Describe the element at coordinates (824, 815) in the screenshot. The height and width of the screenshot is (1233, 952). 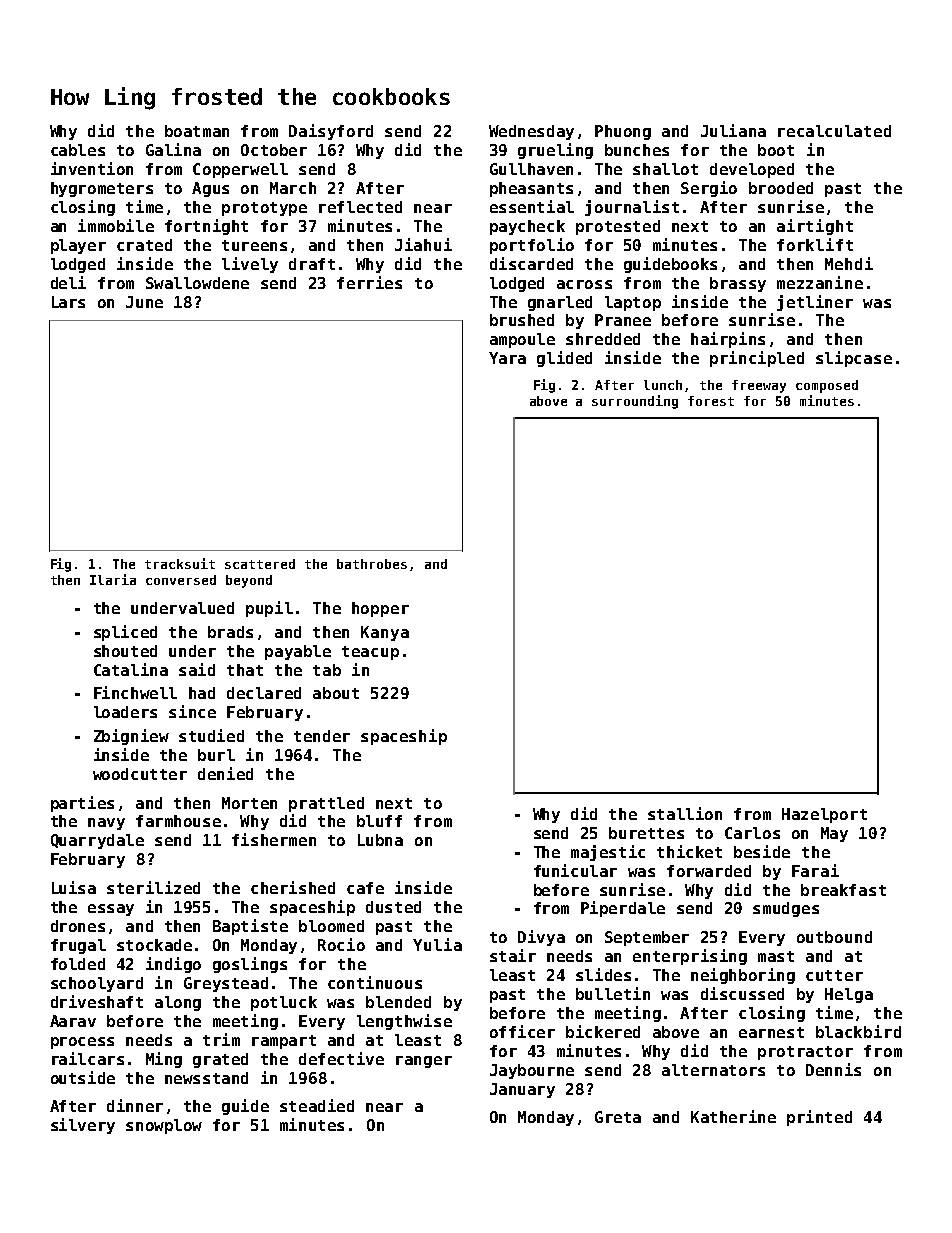
I see `Hazelport` at that location.
